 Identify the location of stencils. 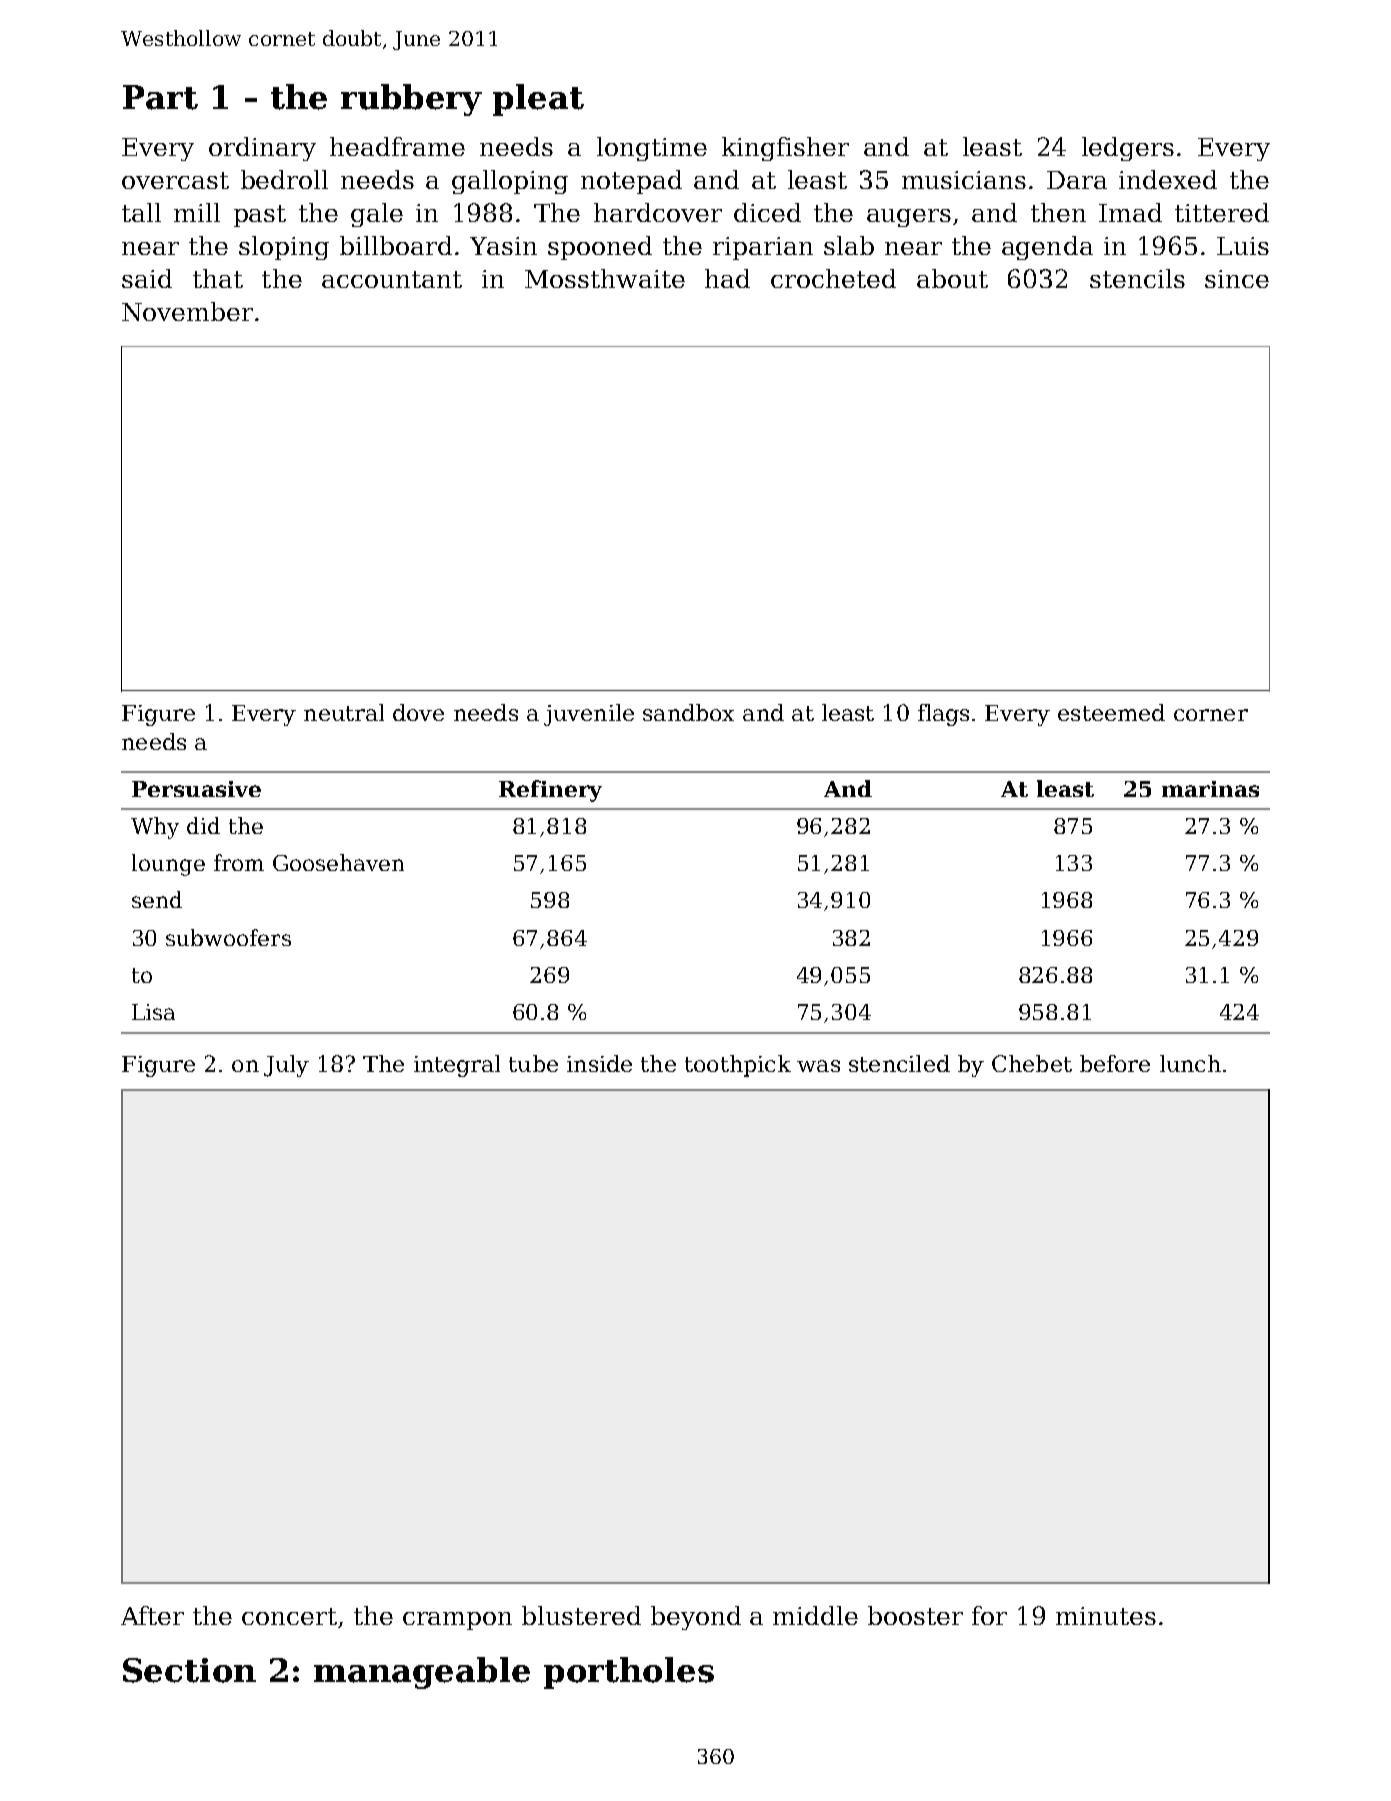
(1137, 278).
